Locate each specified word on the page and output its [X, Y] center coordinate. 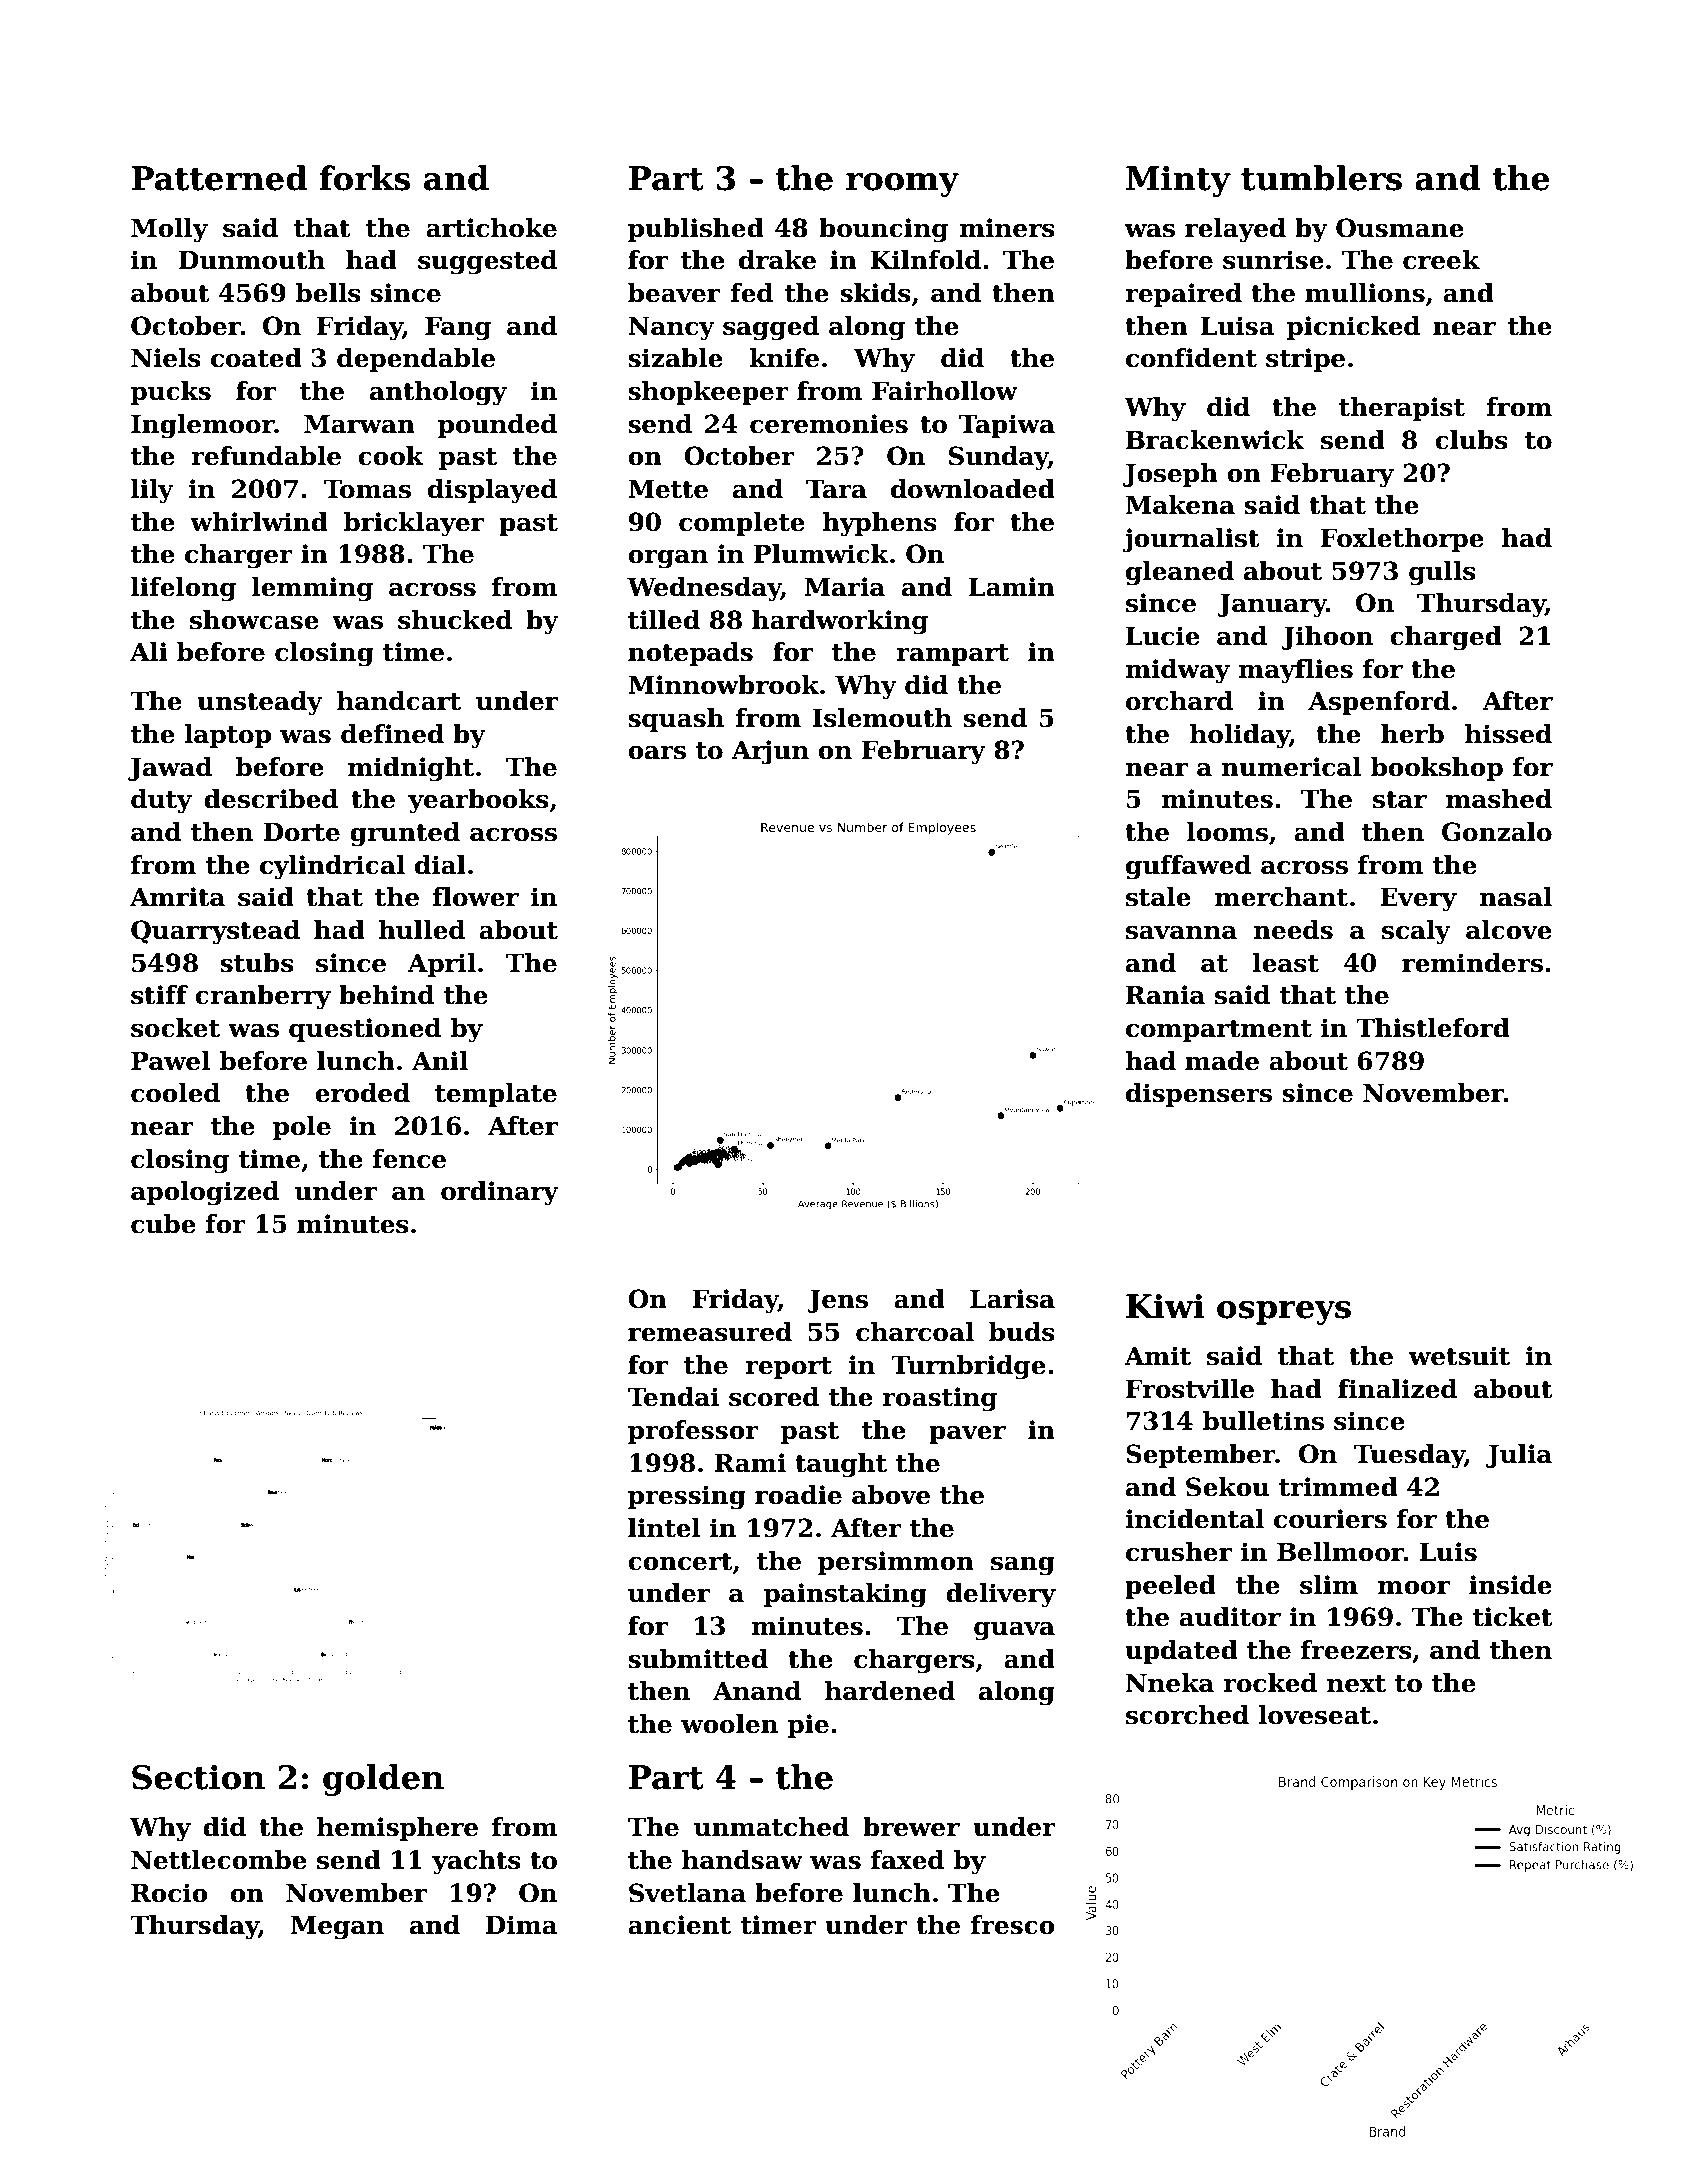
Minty [1178, 181]
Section [198, 1777]
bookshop [1437, 769]
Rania [1165, 995]
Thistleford [1433, 1028]
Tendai [673, 1397]
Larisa [1012, 1299]
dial [440, 865]
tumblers [1321, 178]
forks [365, 178]
